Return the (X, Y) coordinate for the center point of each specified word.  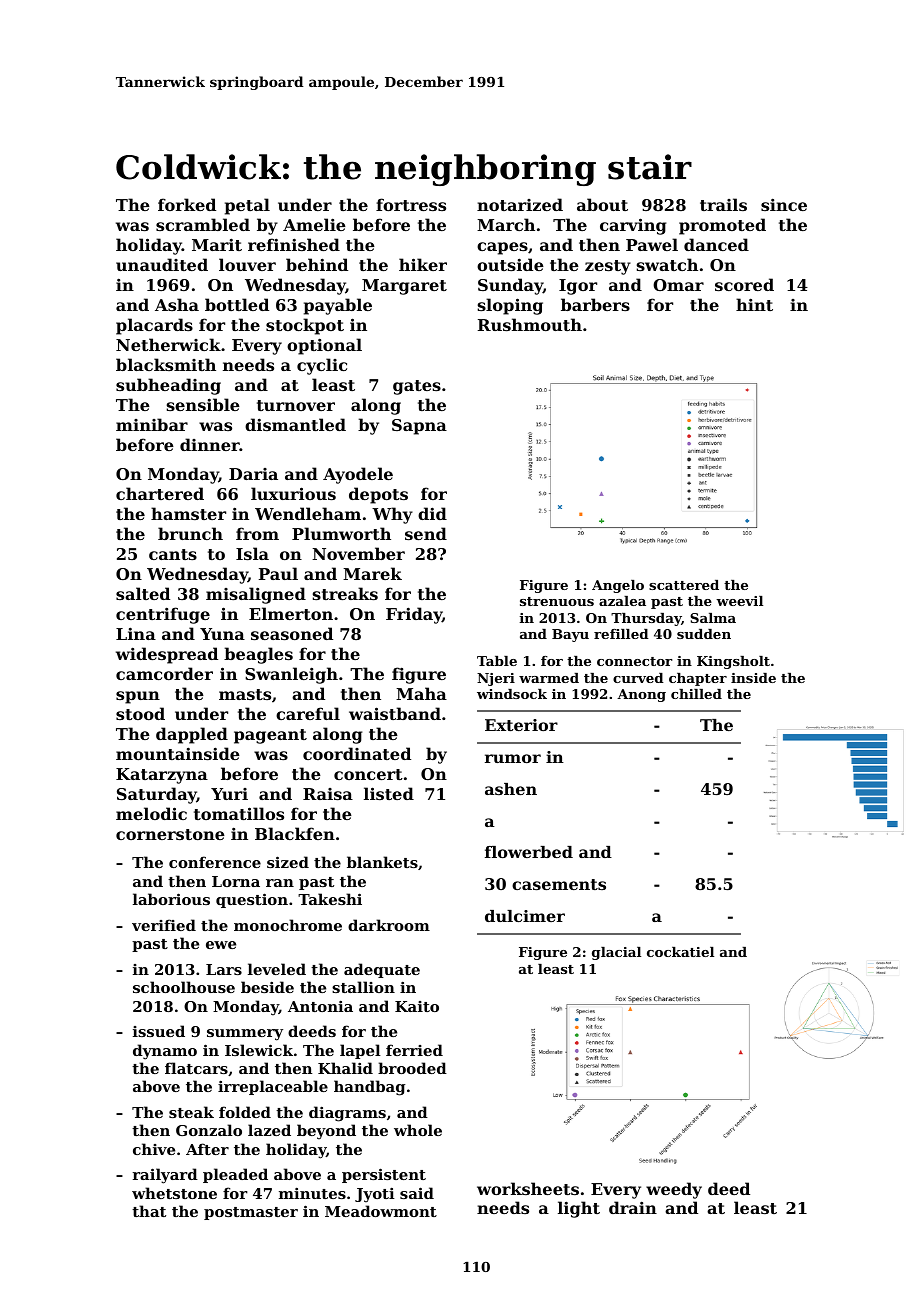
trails (723, 204)
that (149, 1211)
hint (754, 304)
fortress (411, 204)
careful (308, 713)
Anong (641, 695)
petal (247, 206)
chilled (696, 694)
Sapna (419, 427)
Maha (421, 693)
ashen (511, 789)
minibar (152, 424)
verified (164, 925)
